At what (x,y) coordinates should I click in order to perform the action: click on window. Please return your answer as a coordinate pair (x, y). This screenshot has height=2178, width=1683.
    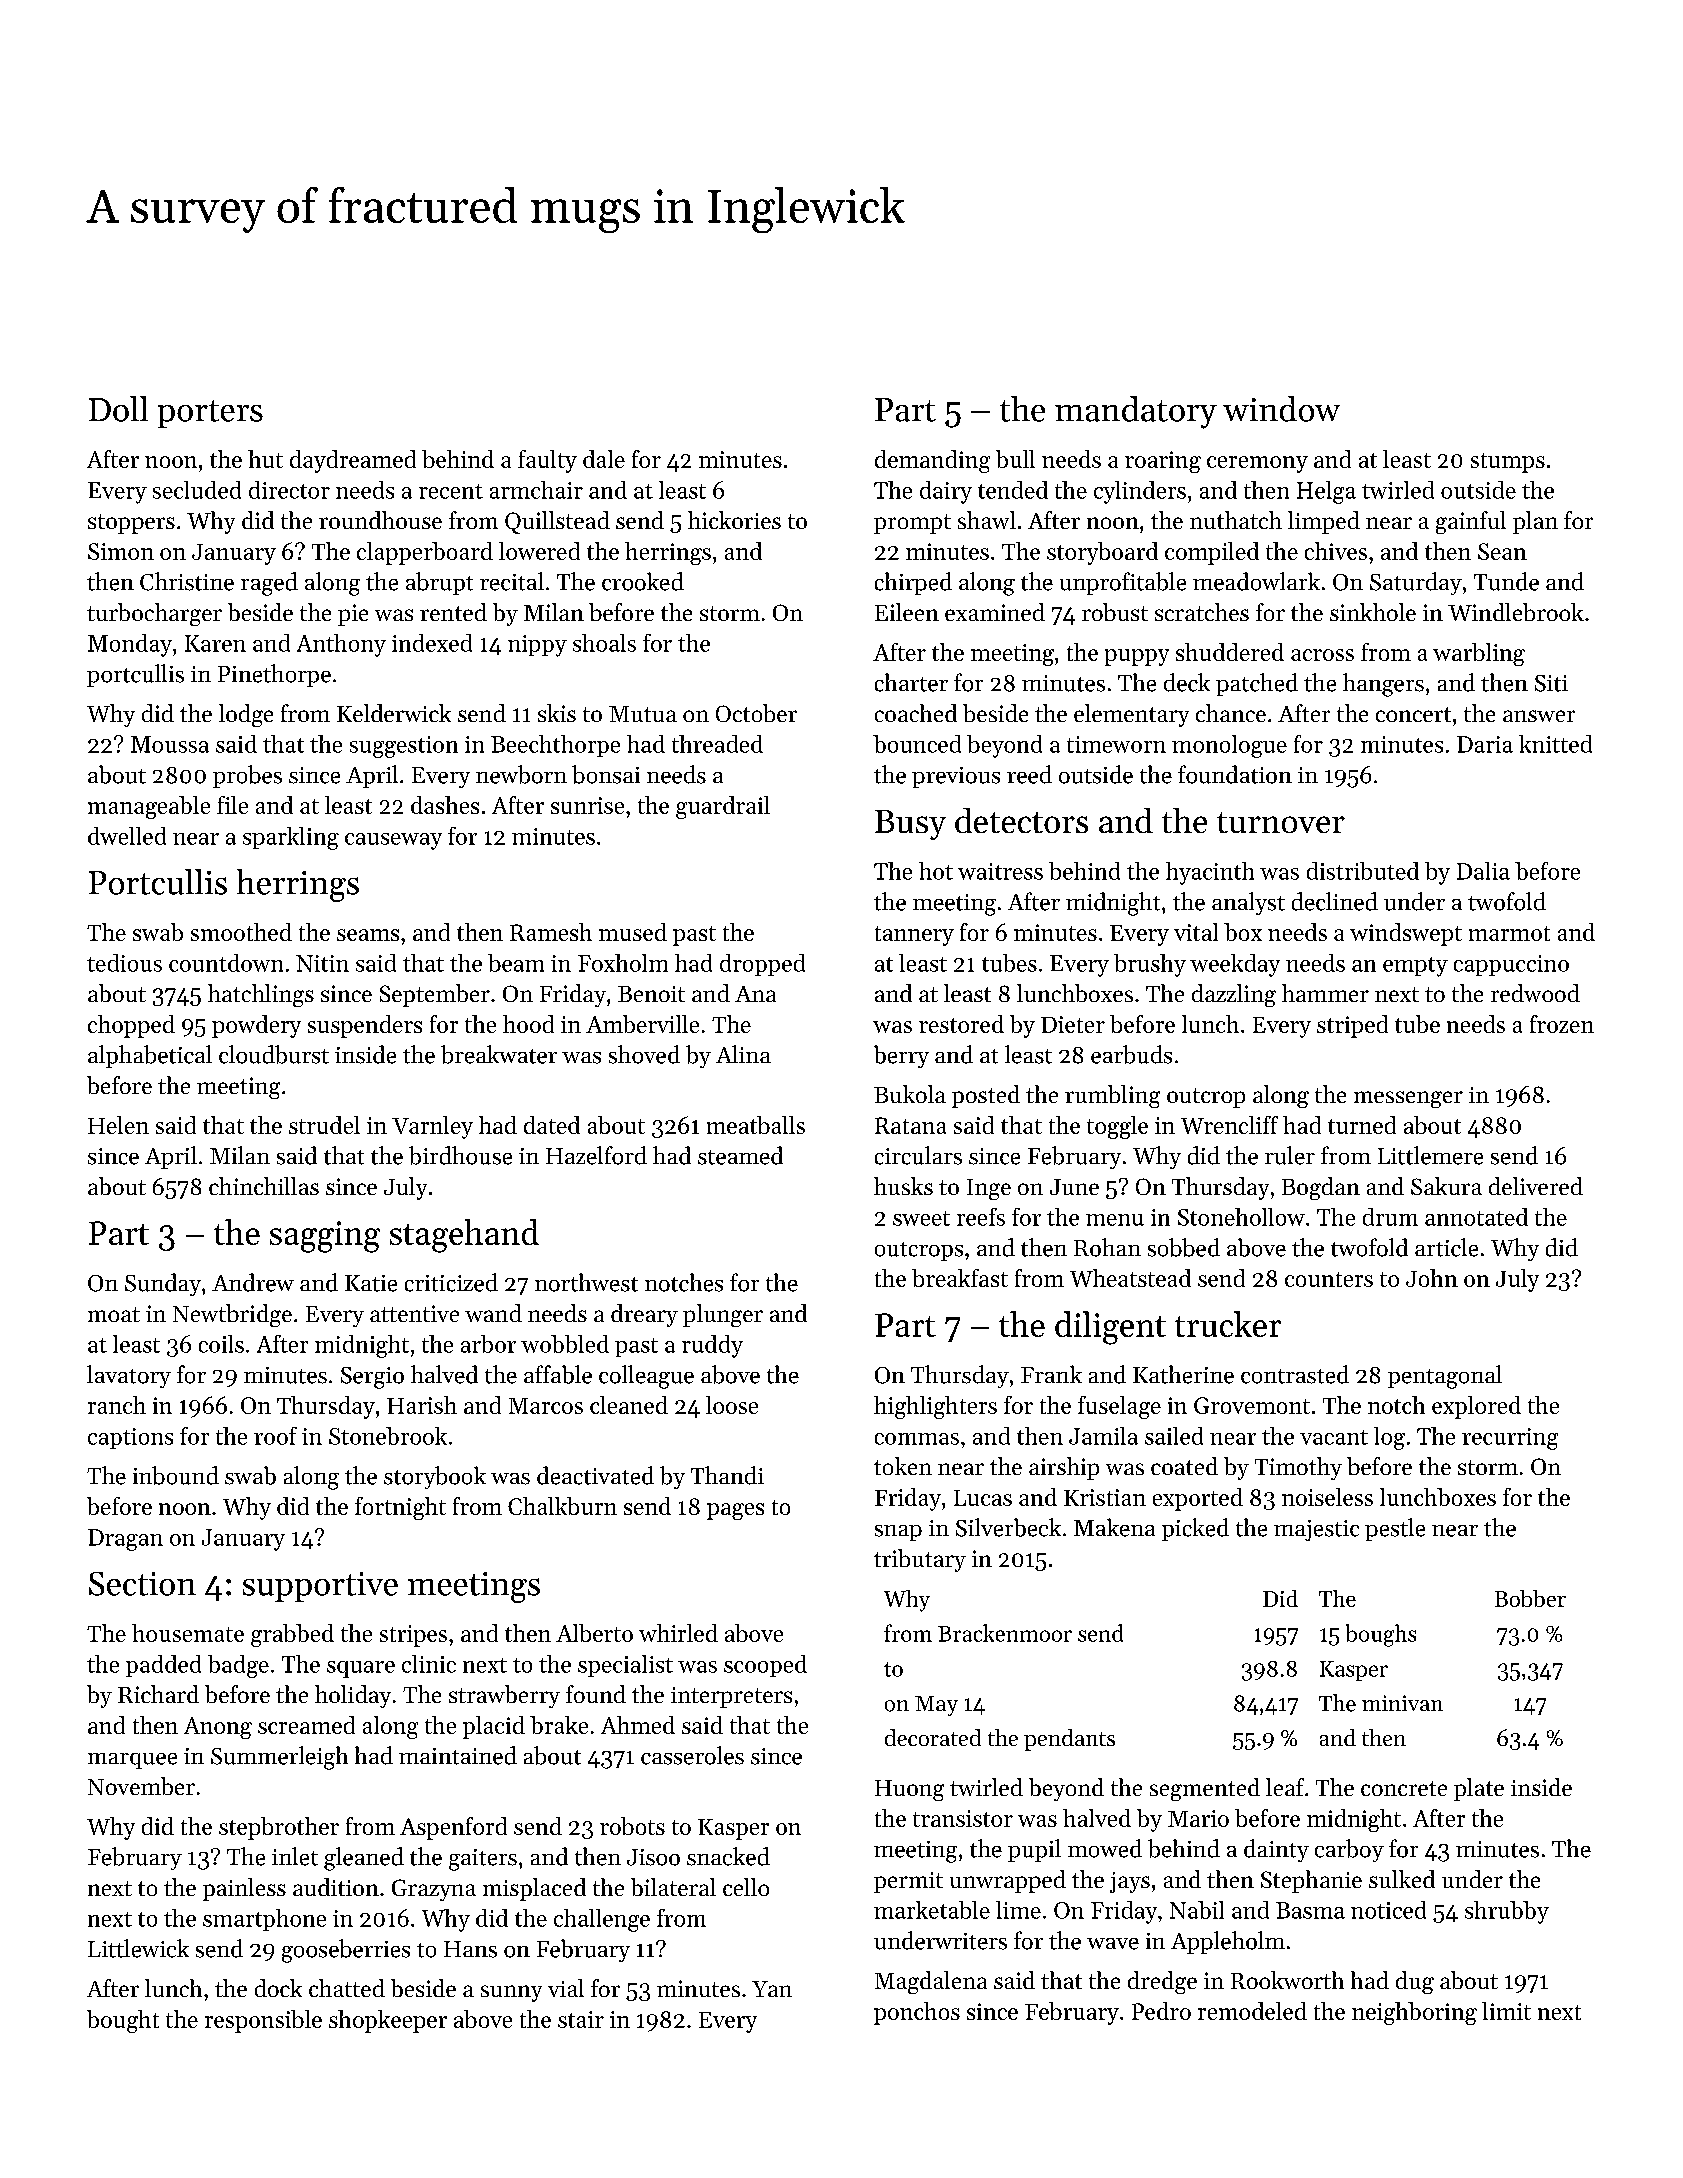
    Looking at the image, I should click on (1281, 409).
